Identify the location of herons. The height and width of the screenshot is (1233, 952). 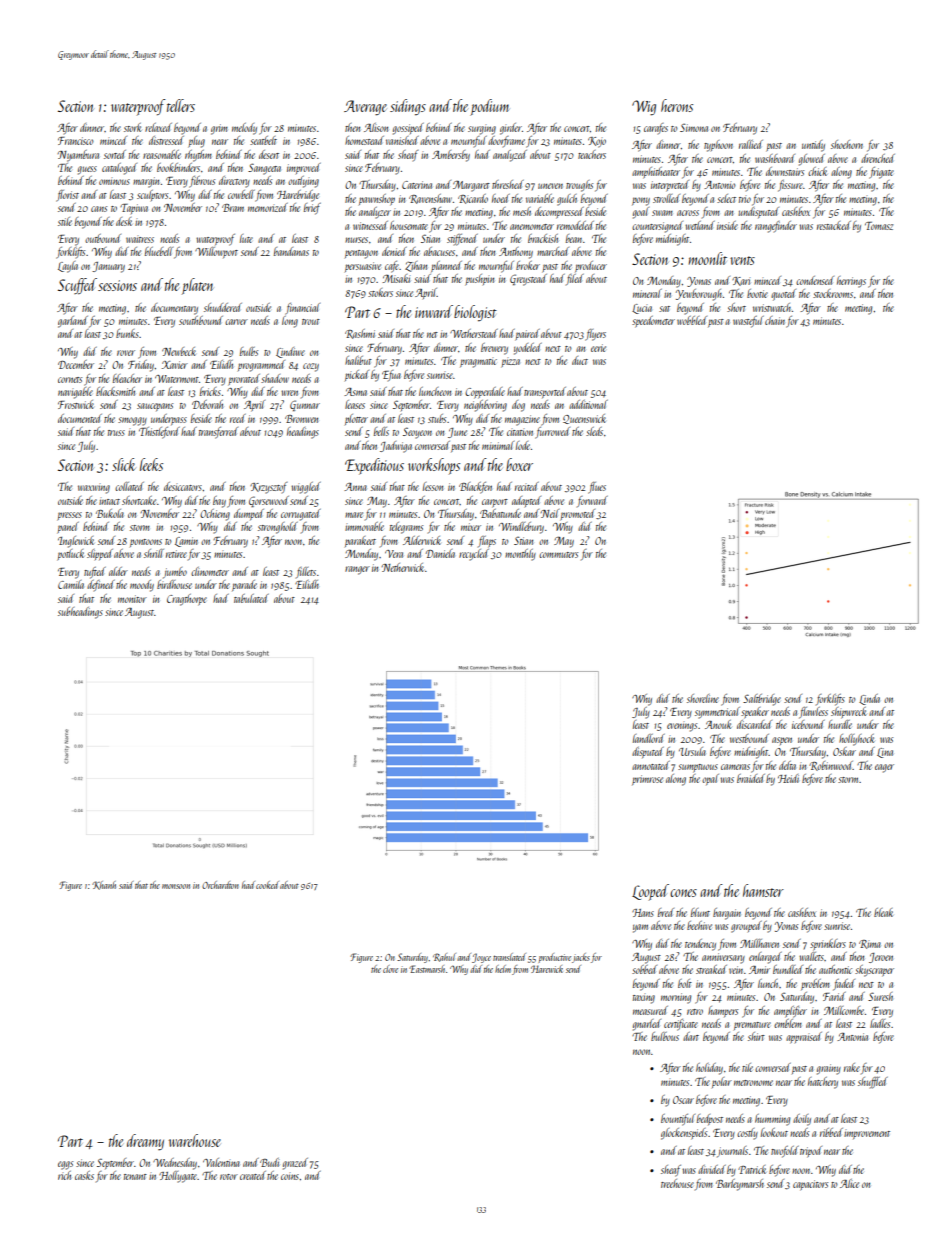
(677, 105).
